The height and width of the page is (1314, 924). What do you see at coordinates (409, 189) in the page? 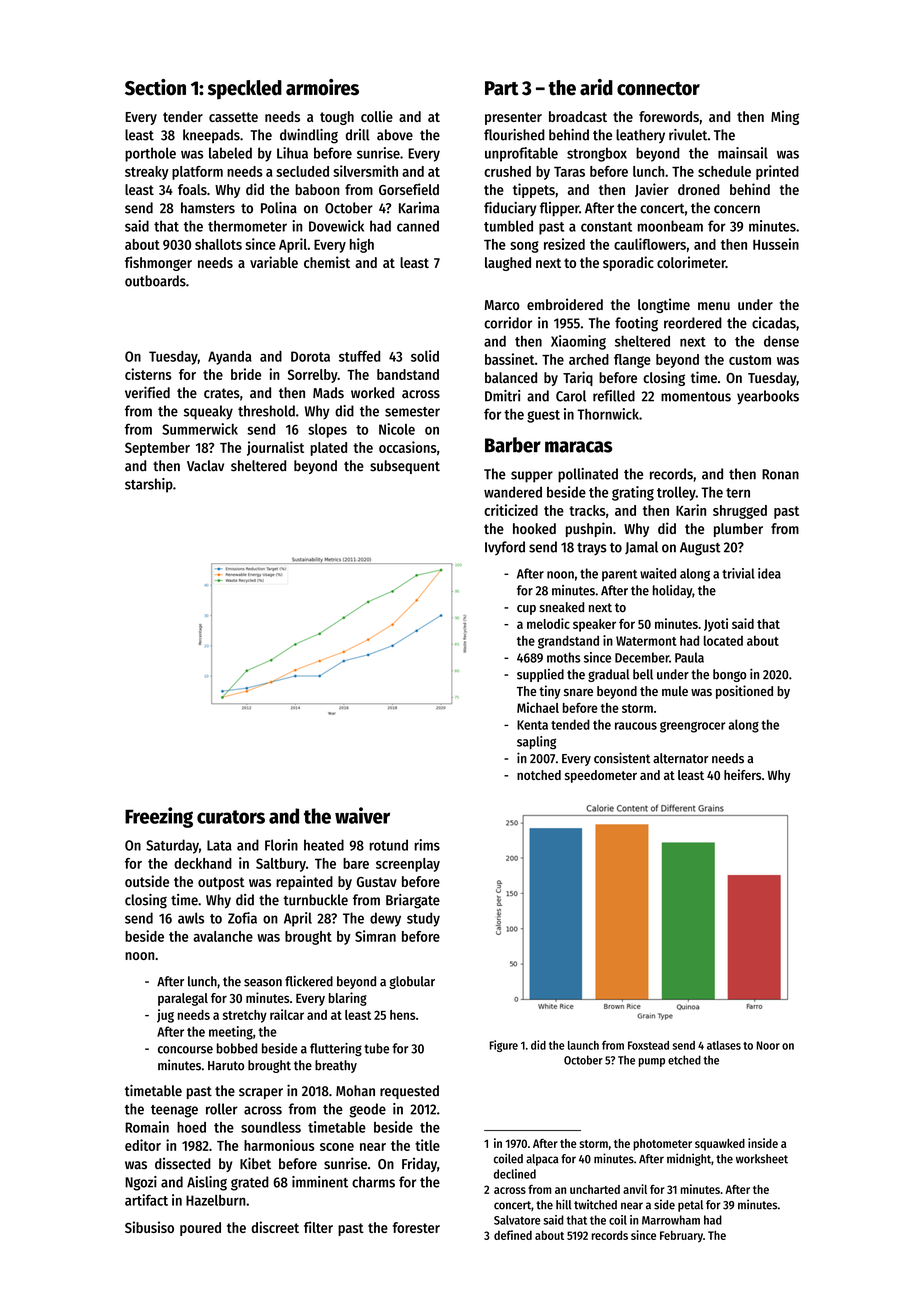
I see `Gorsefield` at bounding box center [409, 189].
